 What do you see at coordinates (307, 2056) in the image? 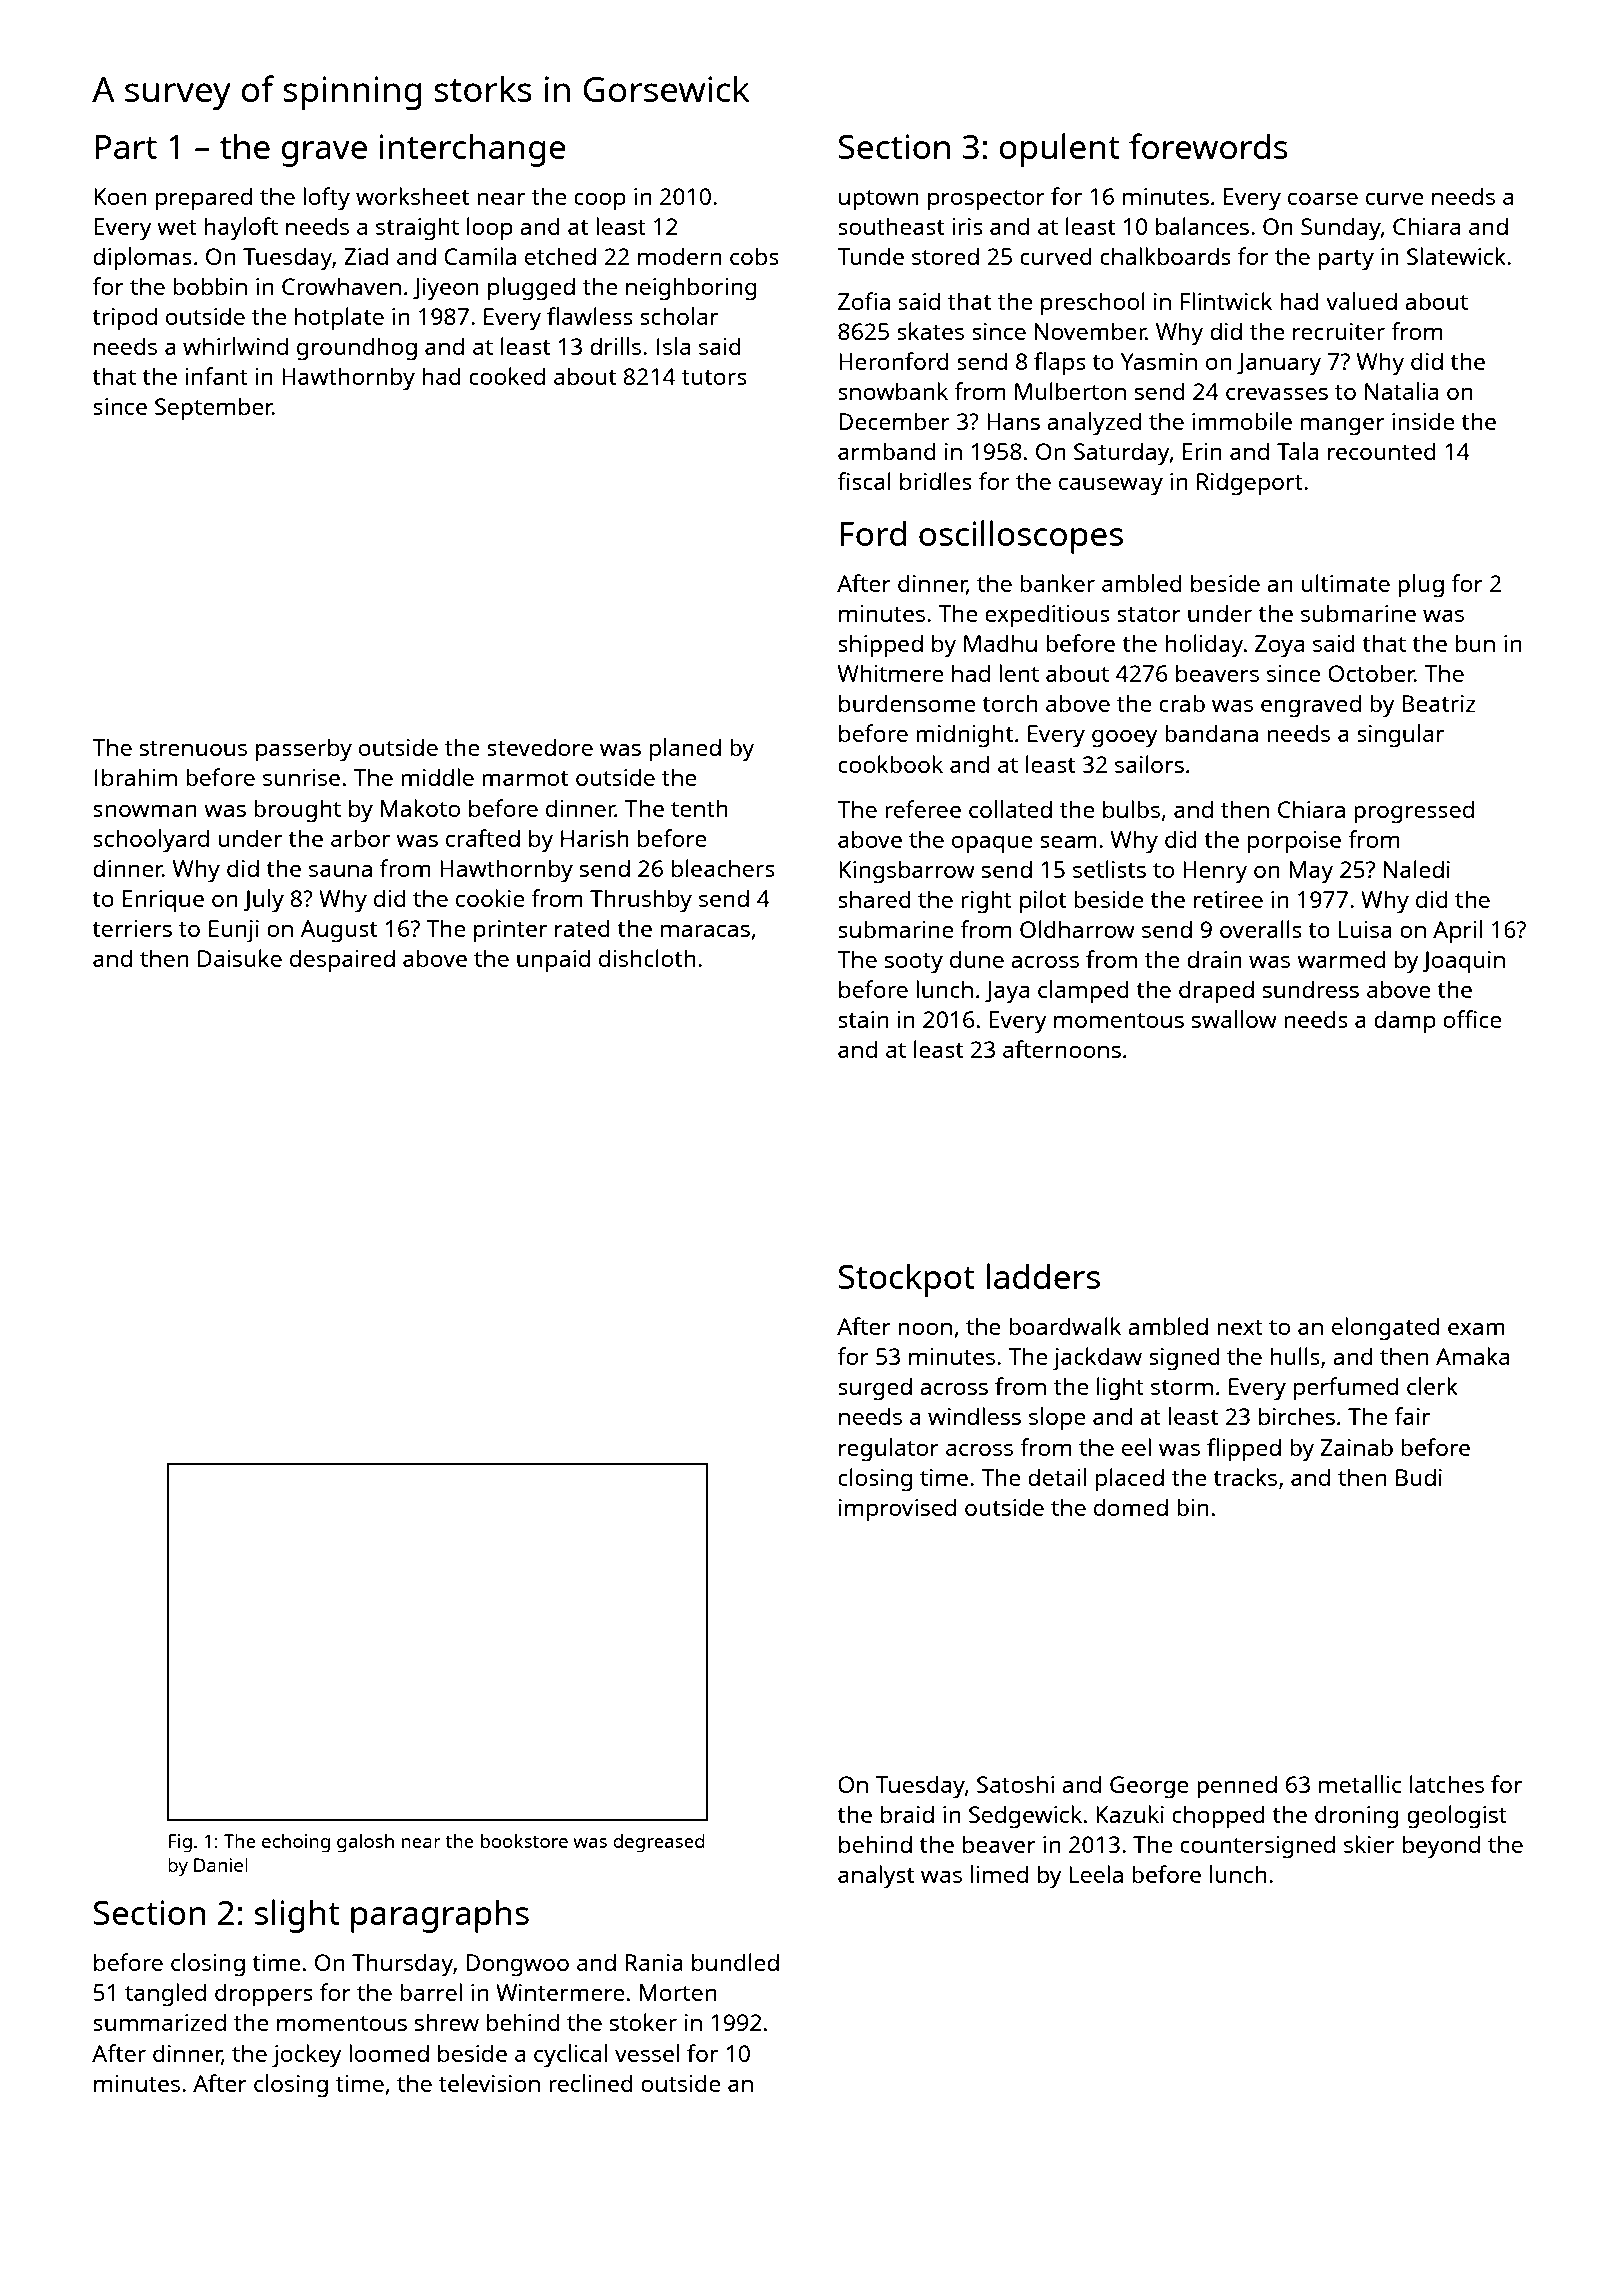
I see `jockey` at bounding box center [307, 2056].
